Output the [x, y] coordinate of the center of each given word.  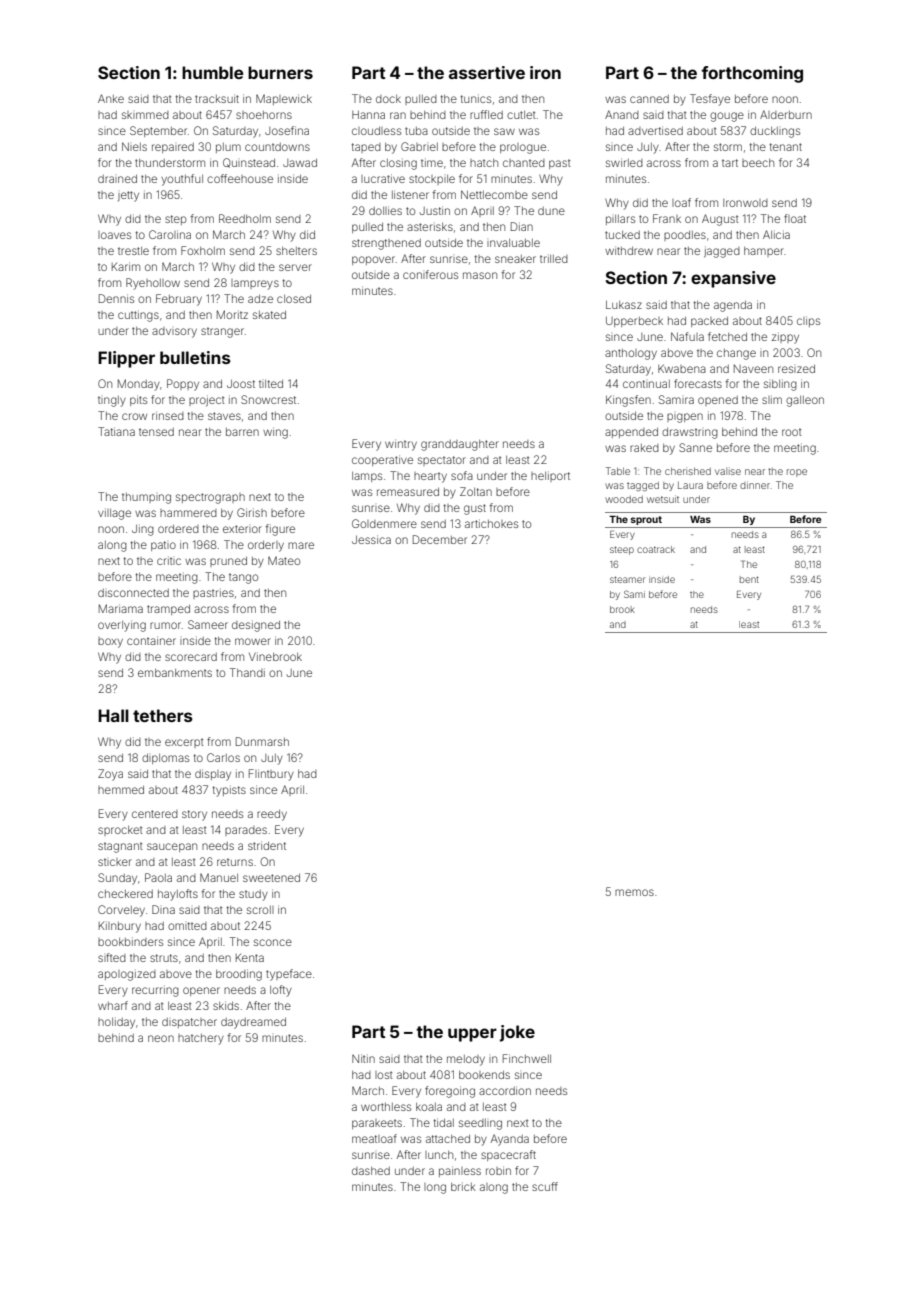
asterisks [430, 226]
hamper [764, 252]
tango [243, 578]
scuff [545, 1186]
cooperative [382, 460]
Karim [126, 266]
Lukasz [624, 305]
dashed [371, 1171]
